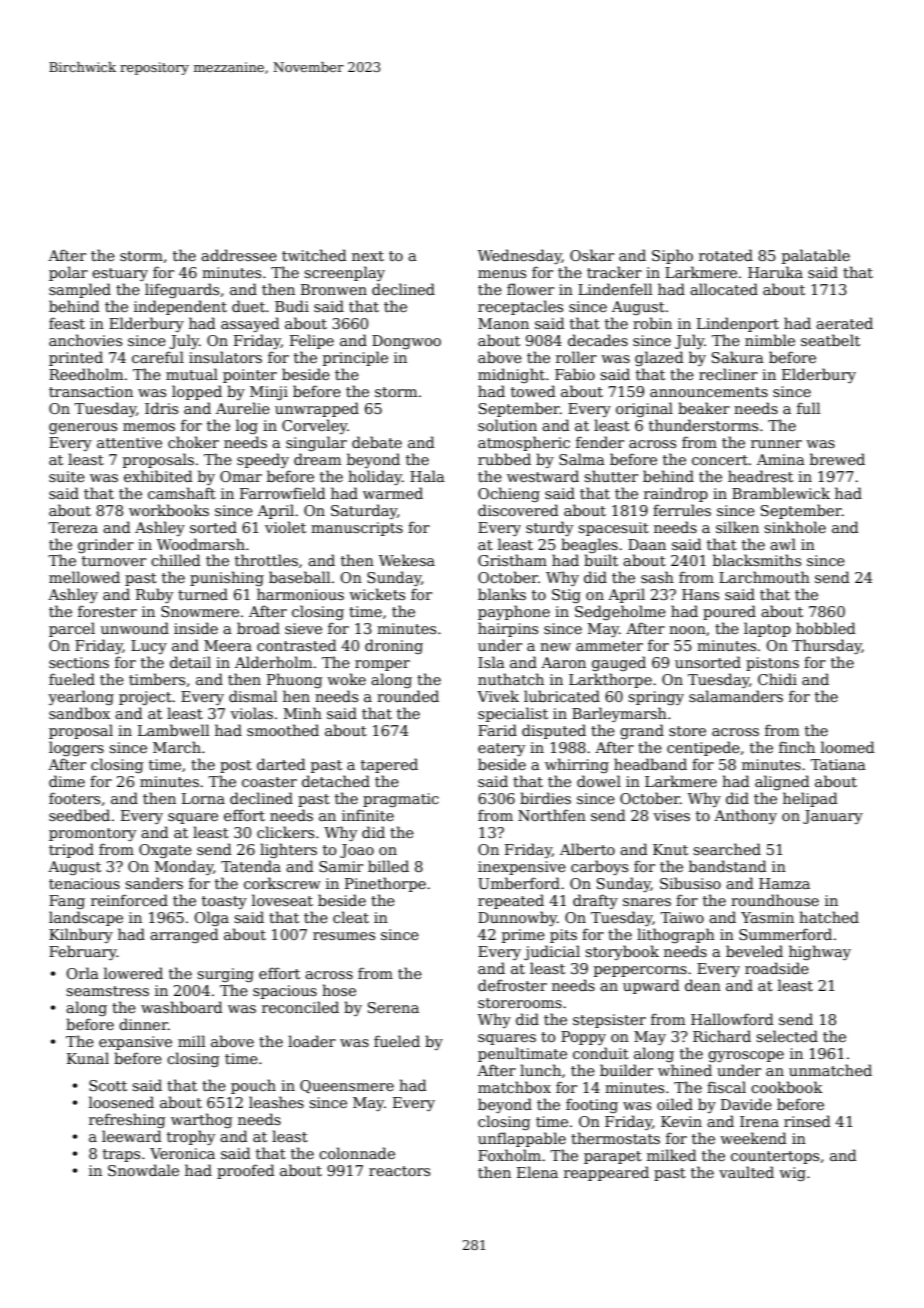  I want to click on estuary, so click(120, 274).
